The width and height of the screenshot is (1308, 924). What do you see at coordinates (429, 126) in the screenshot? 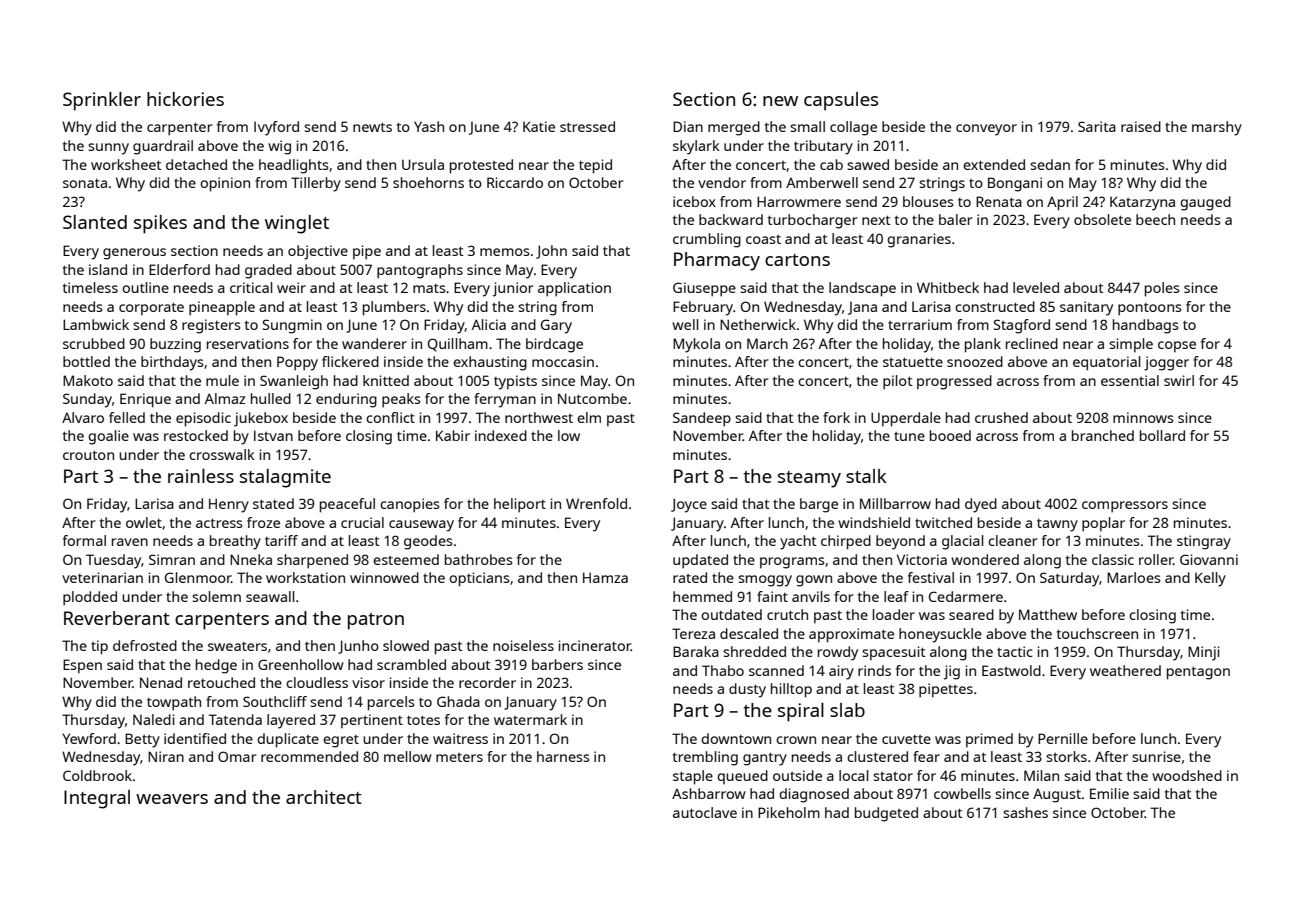
I see `Yash` at bounding box center [429, 126].
